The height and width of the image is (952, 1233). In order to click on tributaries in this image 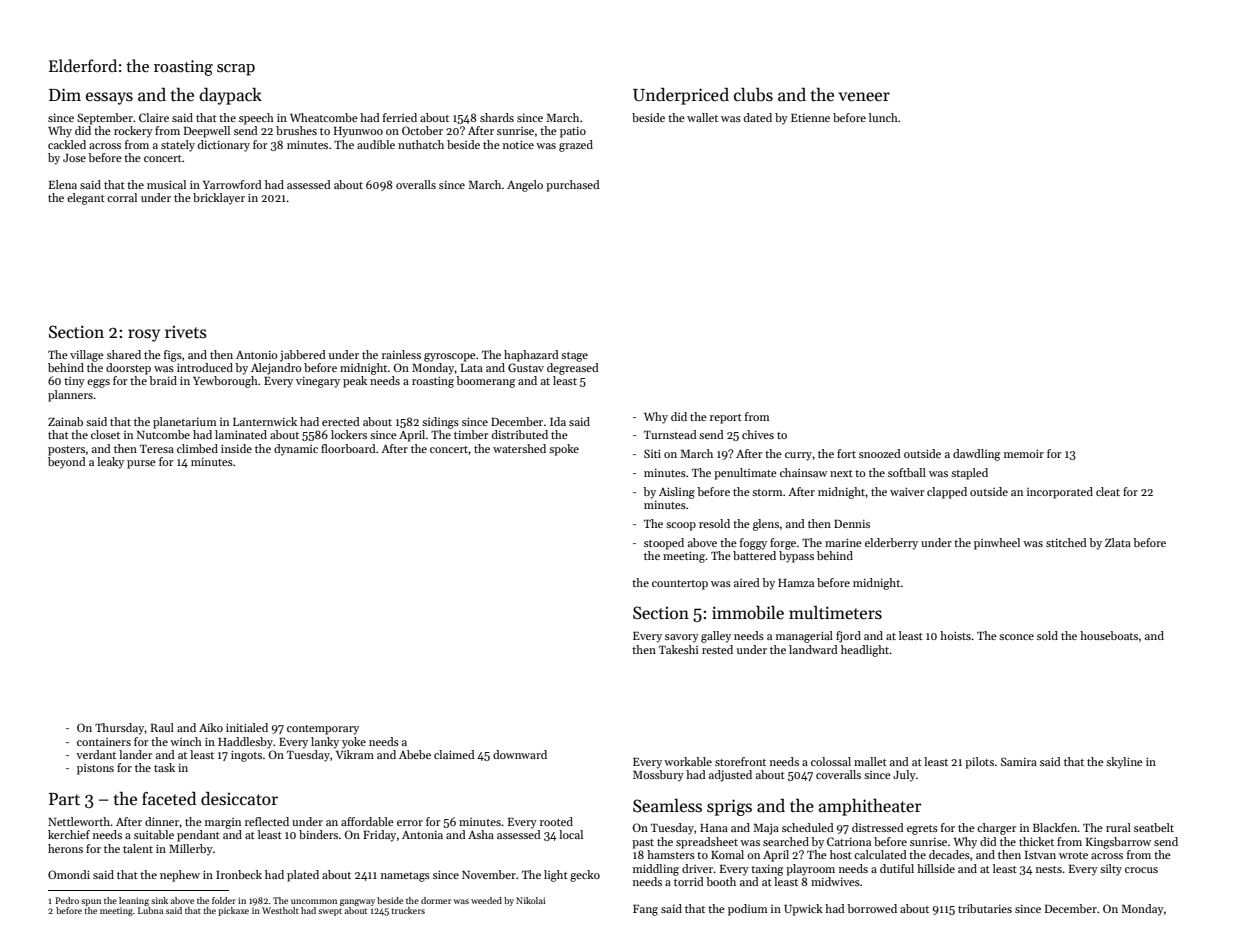, I will do `click(985, 908)`.
